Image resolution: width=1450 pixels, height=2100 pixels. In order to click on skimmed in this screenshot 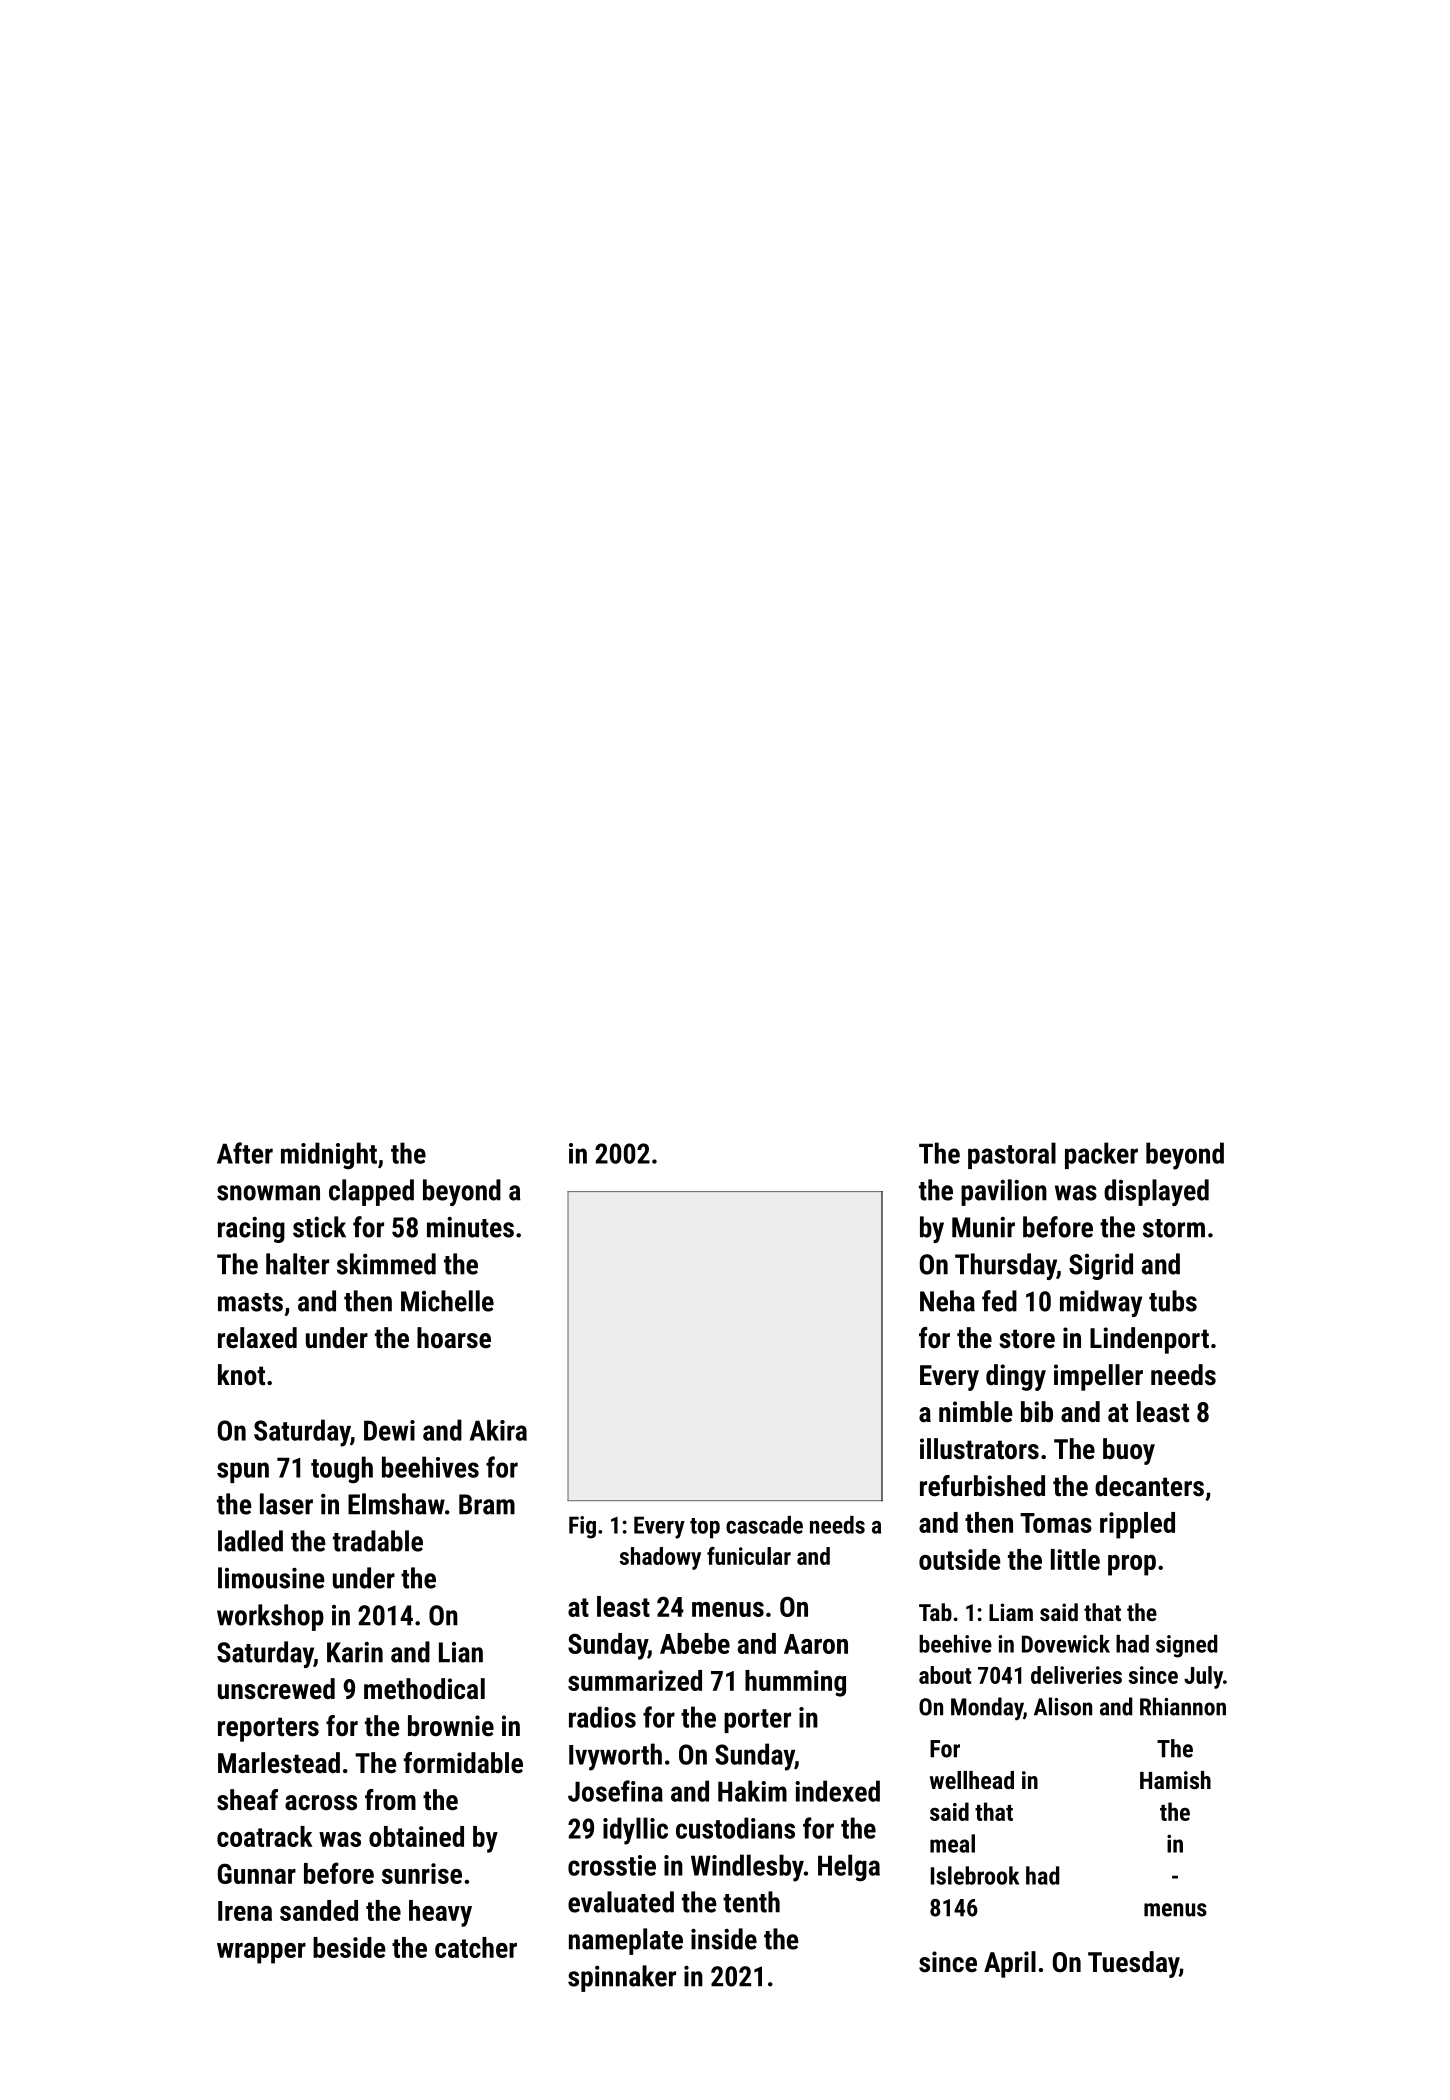, I will do `click(386, 1264)`.
